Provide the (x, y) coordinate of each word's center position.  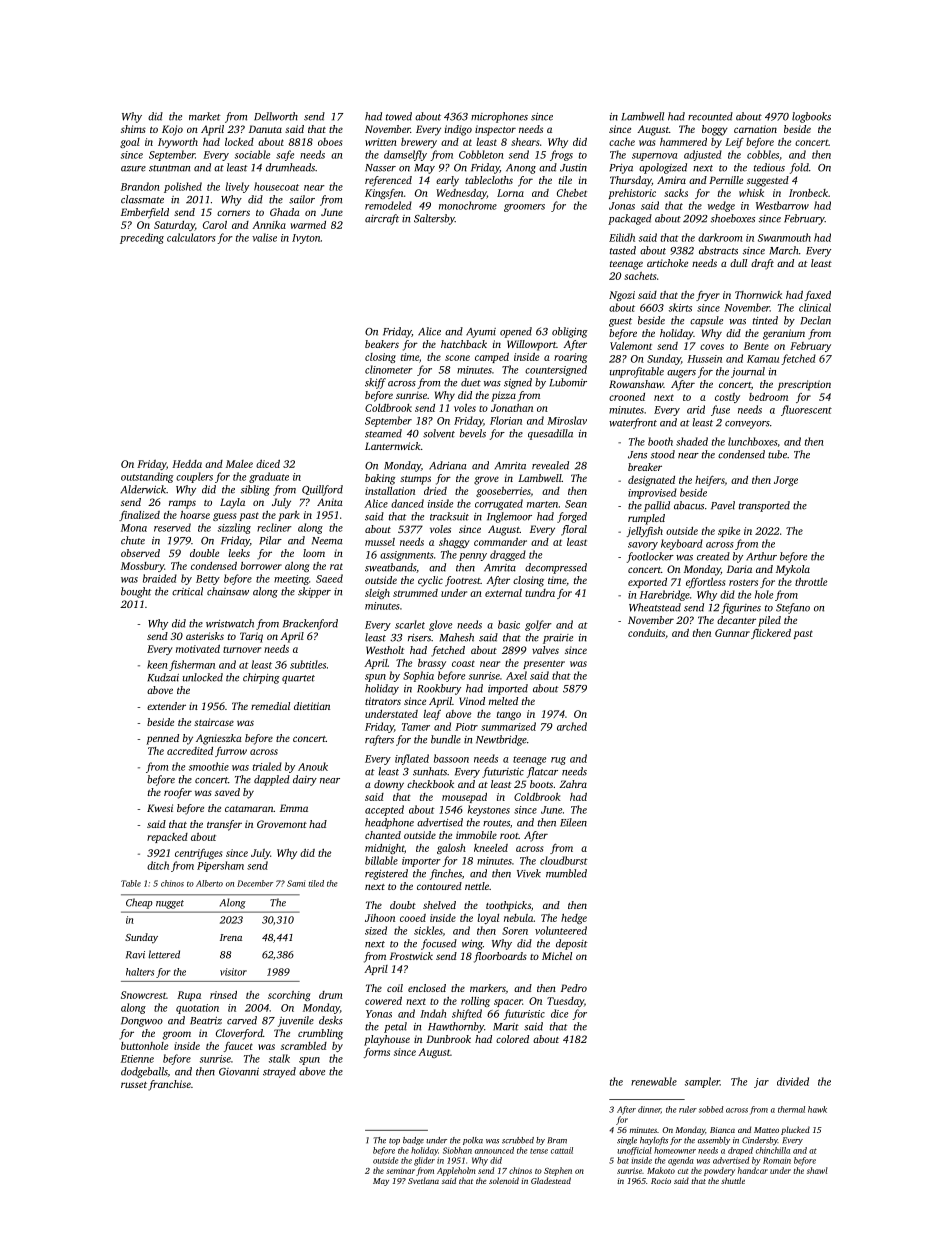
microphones (499, 117)
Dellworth (276, 116)
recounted (710, 116)
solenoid (504, 1180)
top (394, 1141)
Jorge (786, 481)
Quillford (322, 490)
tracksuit (449, 516)
